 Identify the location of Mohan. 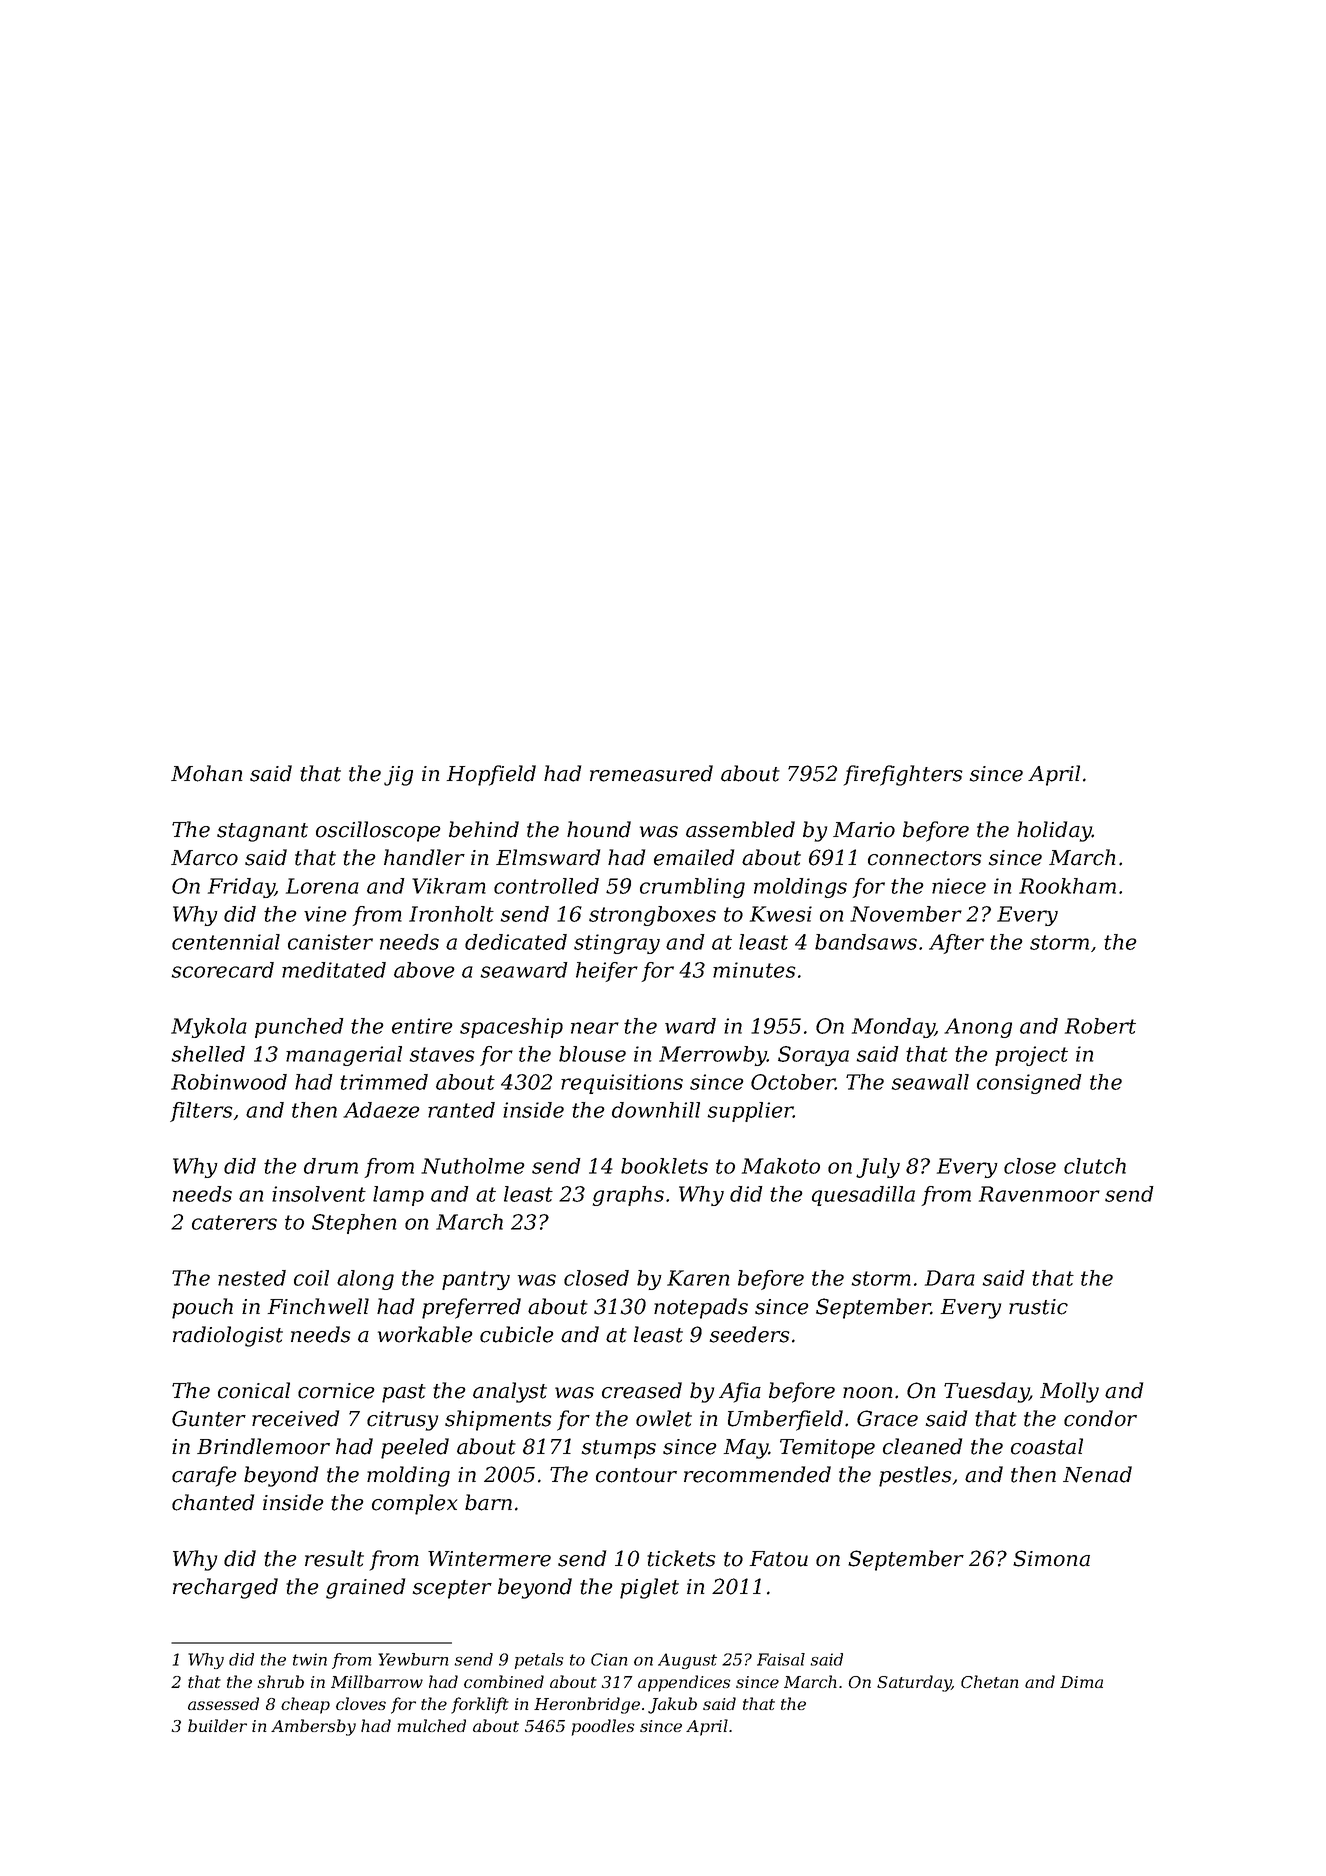
(207, 773).
